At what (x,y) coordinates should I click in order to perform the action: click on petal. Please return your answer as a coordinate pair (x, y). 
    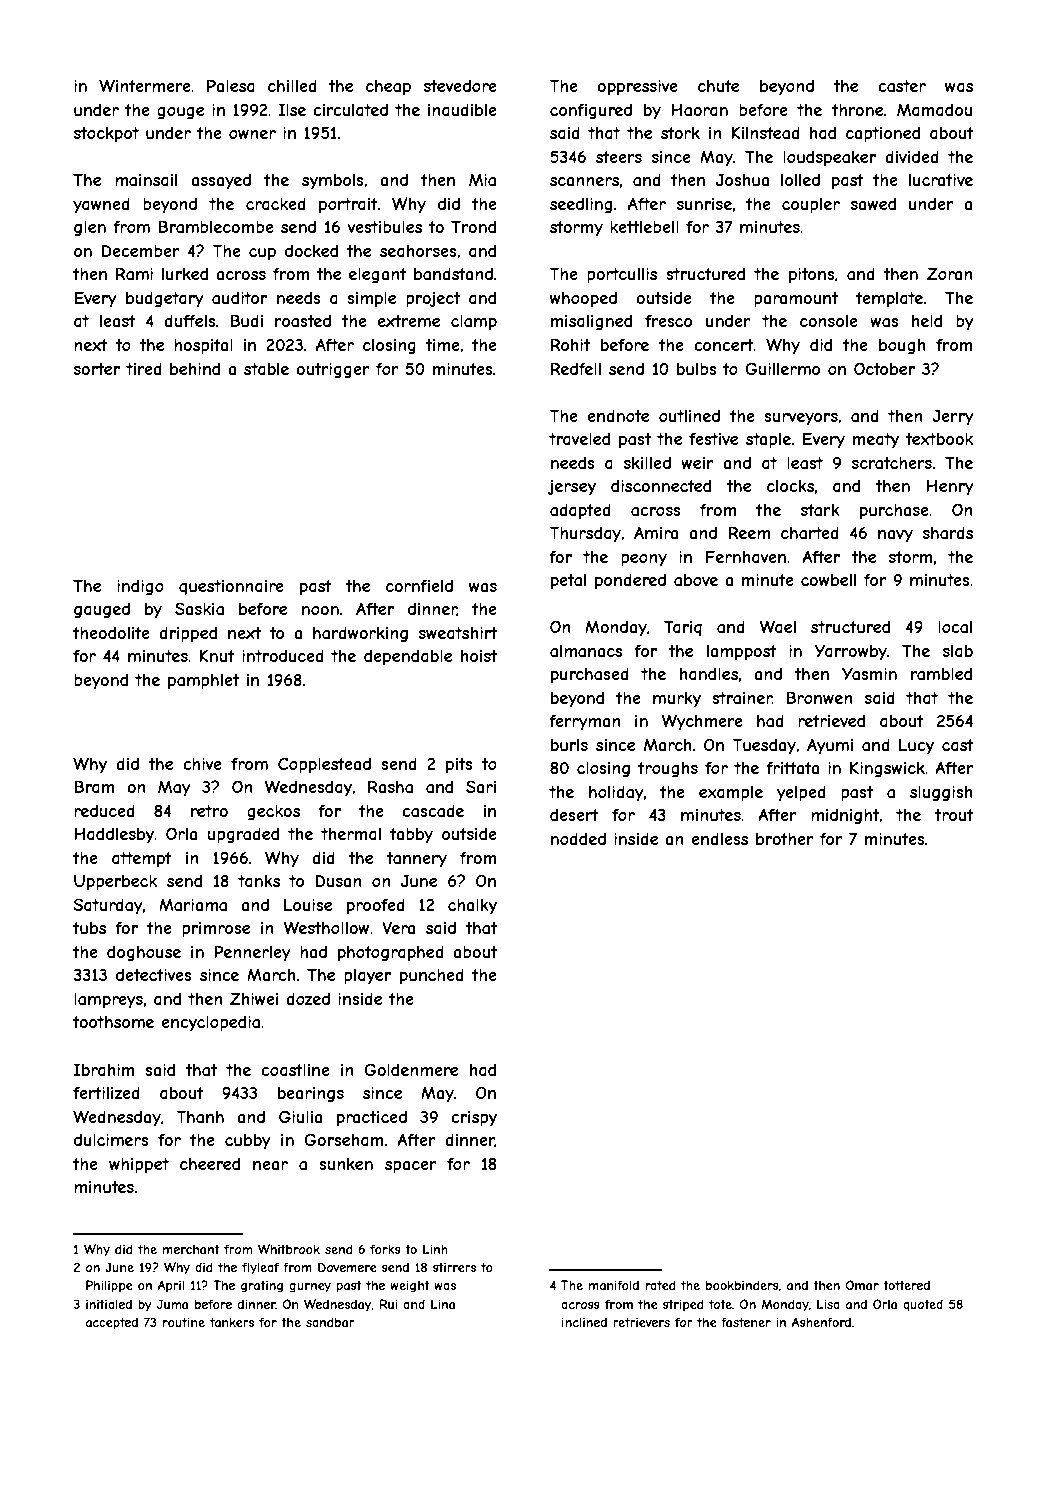
    Looking at the image, I should click on (568, 581).
